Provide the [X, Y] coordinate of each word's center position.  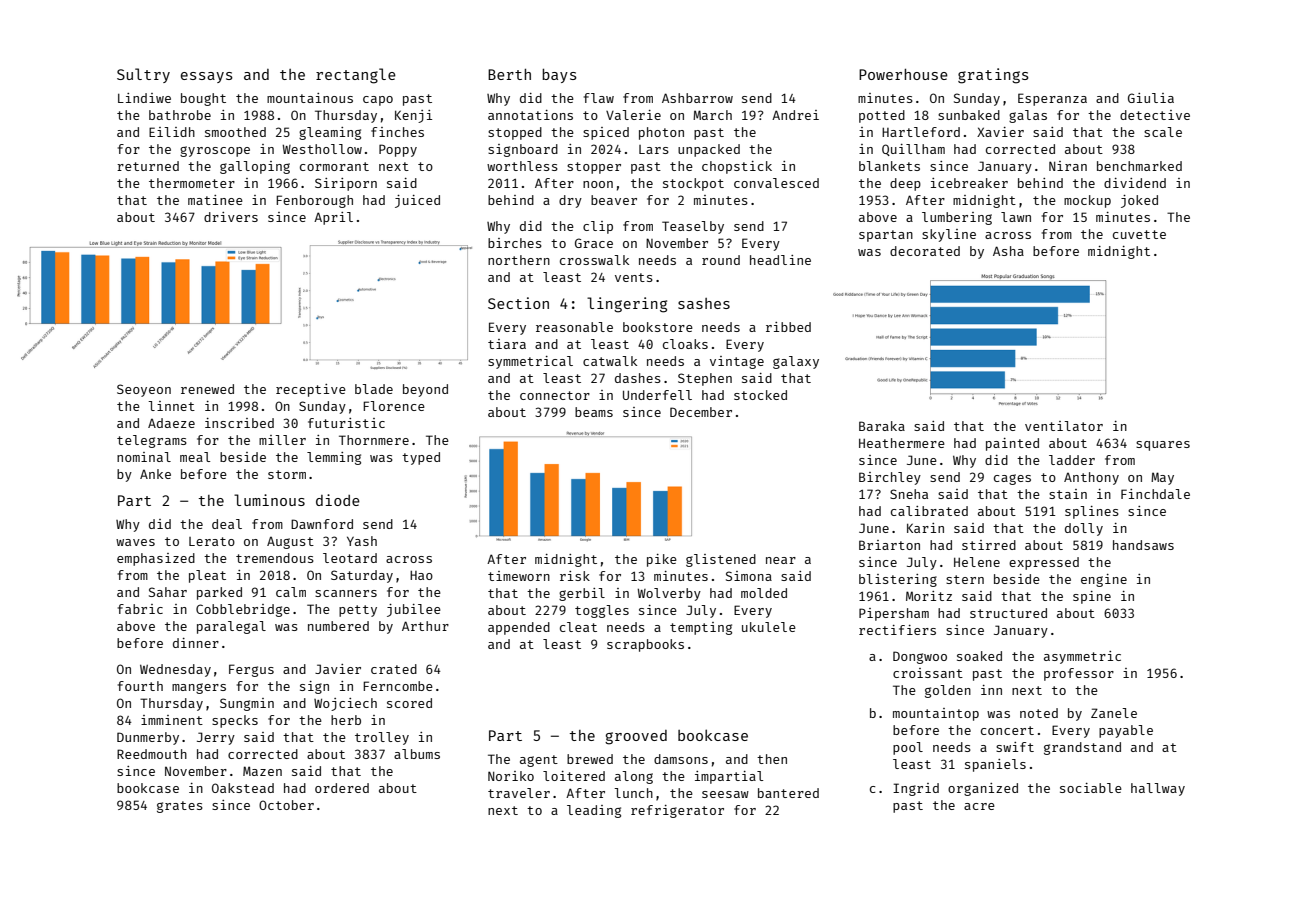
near [781, 560]
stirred [989, 545]
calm [291, 592]
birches [515, 243]
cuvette [1139, 234]
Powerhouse [903, 74]
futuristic [346, 423]
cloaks [685, 344]
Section [518, 303]
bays [559, 76]
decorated [925, 251]
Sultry [143, 75]
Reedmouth [152, 754]
